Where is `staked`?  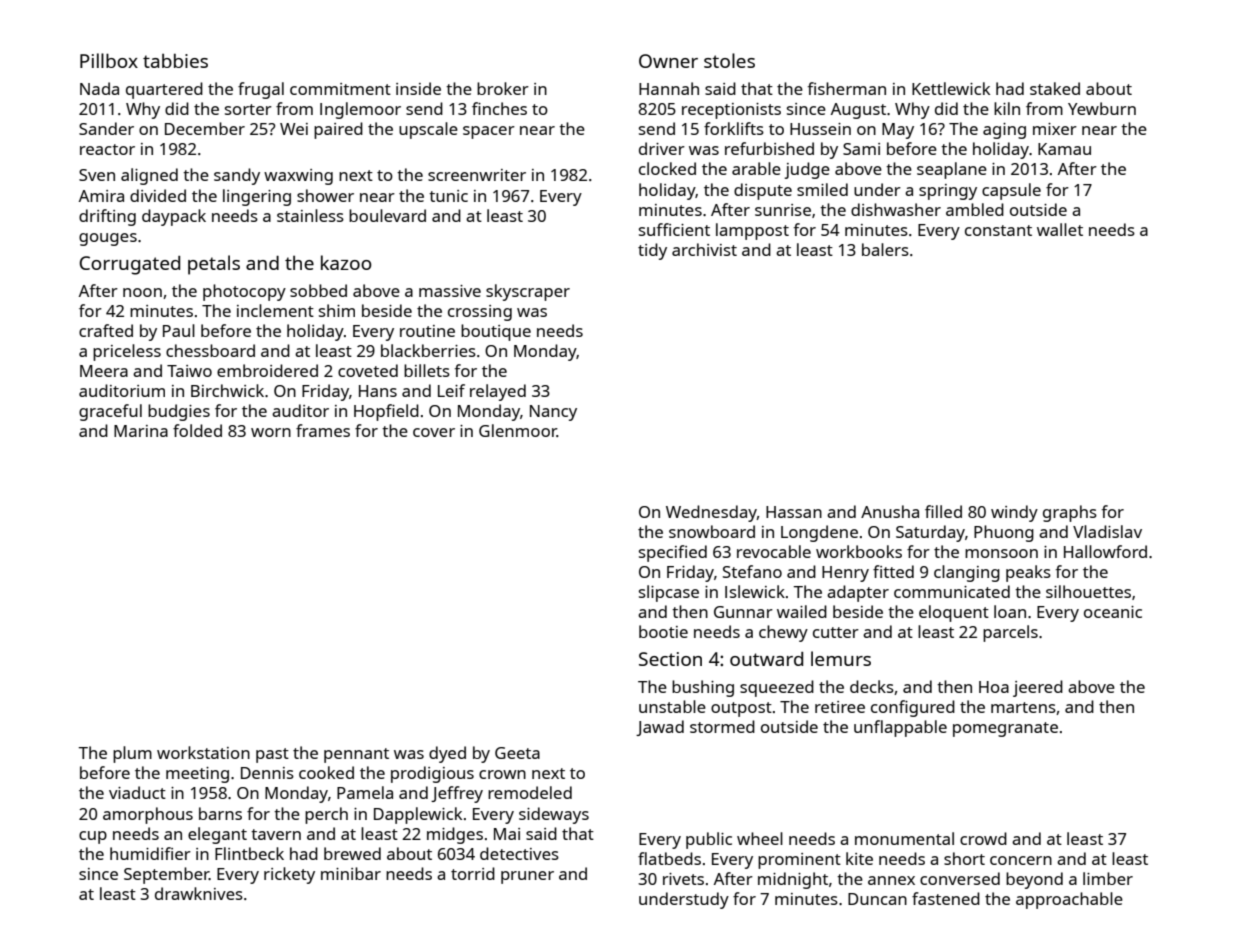
staked is located at coordinates (1055, 88).
